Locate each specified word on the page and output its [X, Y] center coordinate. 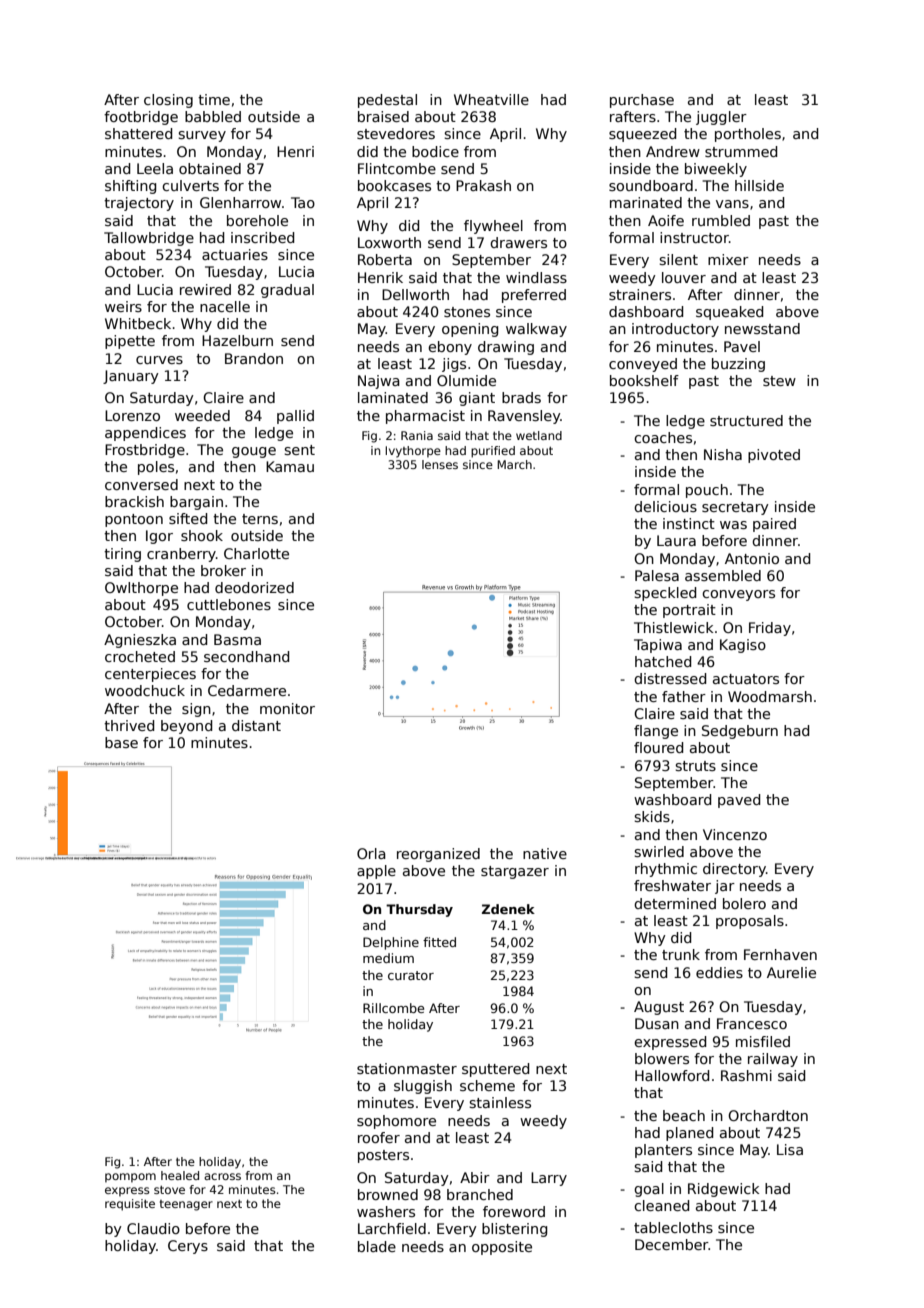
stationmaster [407, 1068]
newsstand [762, 328]
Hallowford [672, 1075]
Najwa [379, 382]
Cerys [188, 1247]
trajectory [139, 204]
